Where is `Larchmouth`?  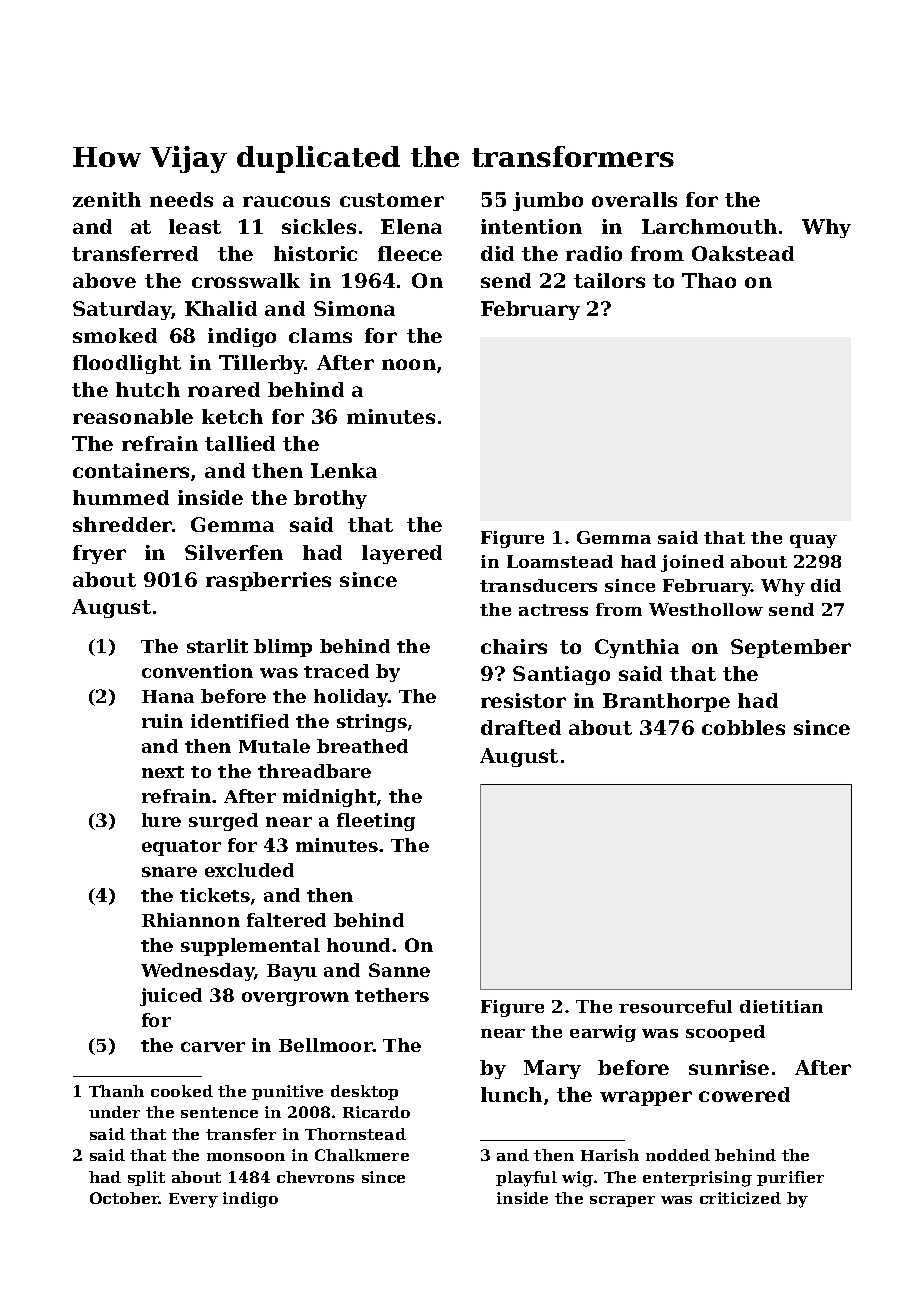 Larchmouth is located at coordinates (709, 226).
